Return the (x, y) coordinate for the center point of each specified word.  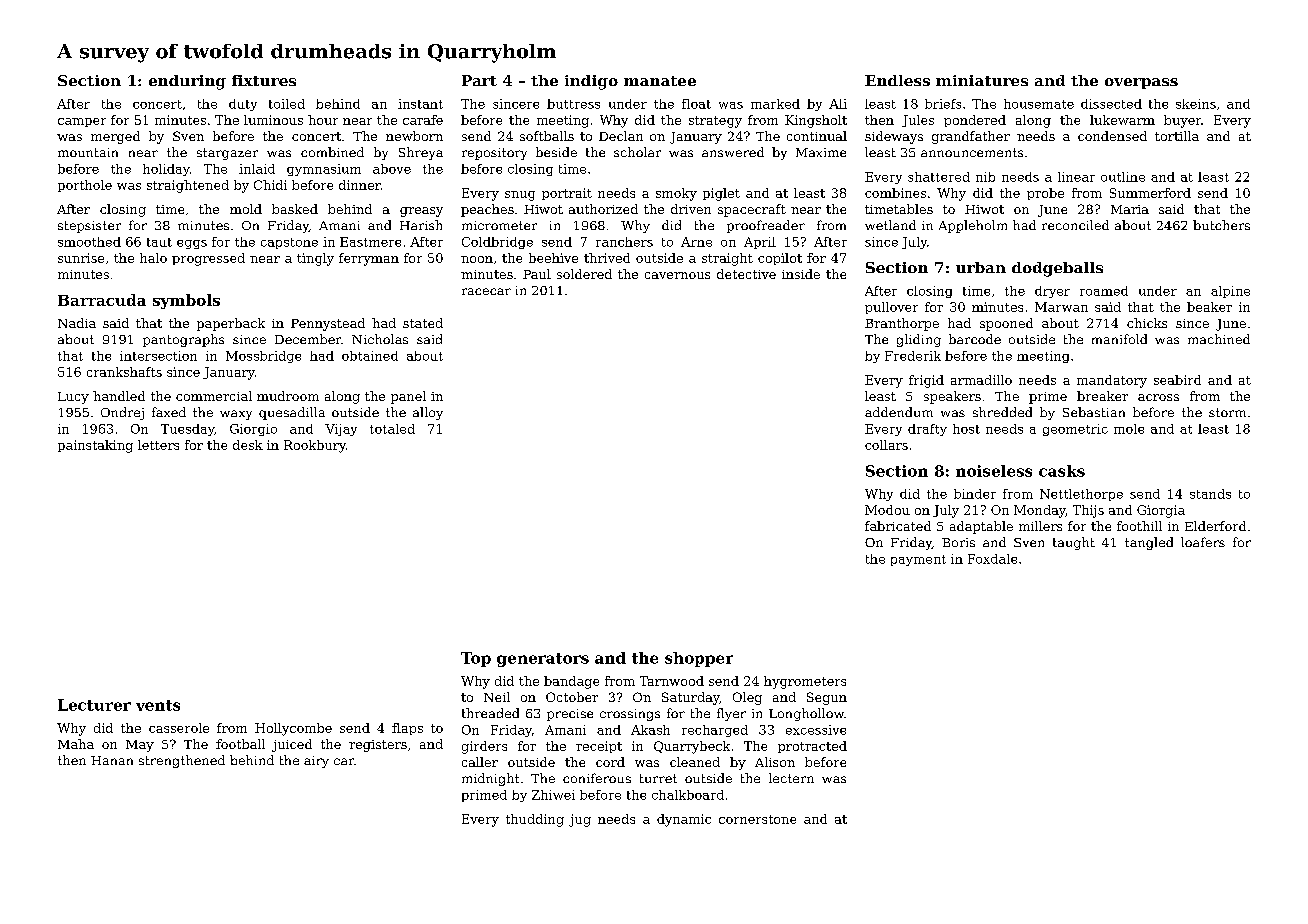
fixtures (264, 80)
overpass (1141, 83)
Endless (897, 80)
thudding (535, 820)
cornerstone (757, 819)
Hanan (112, 760)
